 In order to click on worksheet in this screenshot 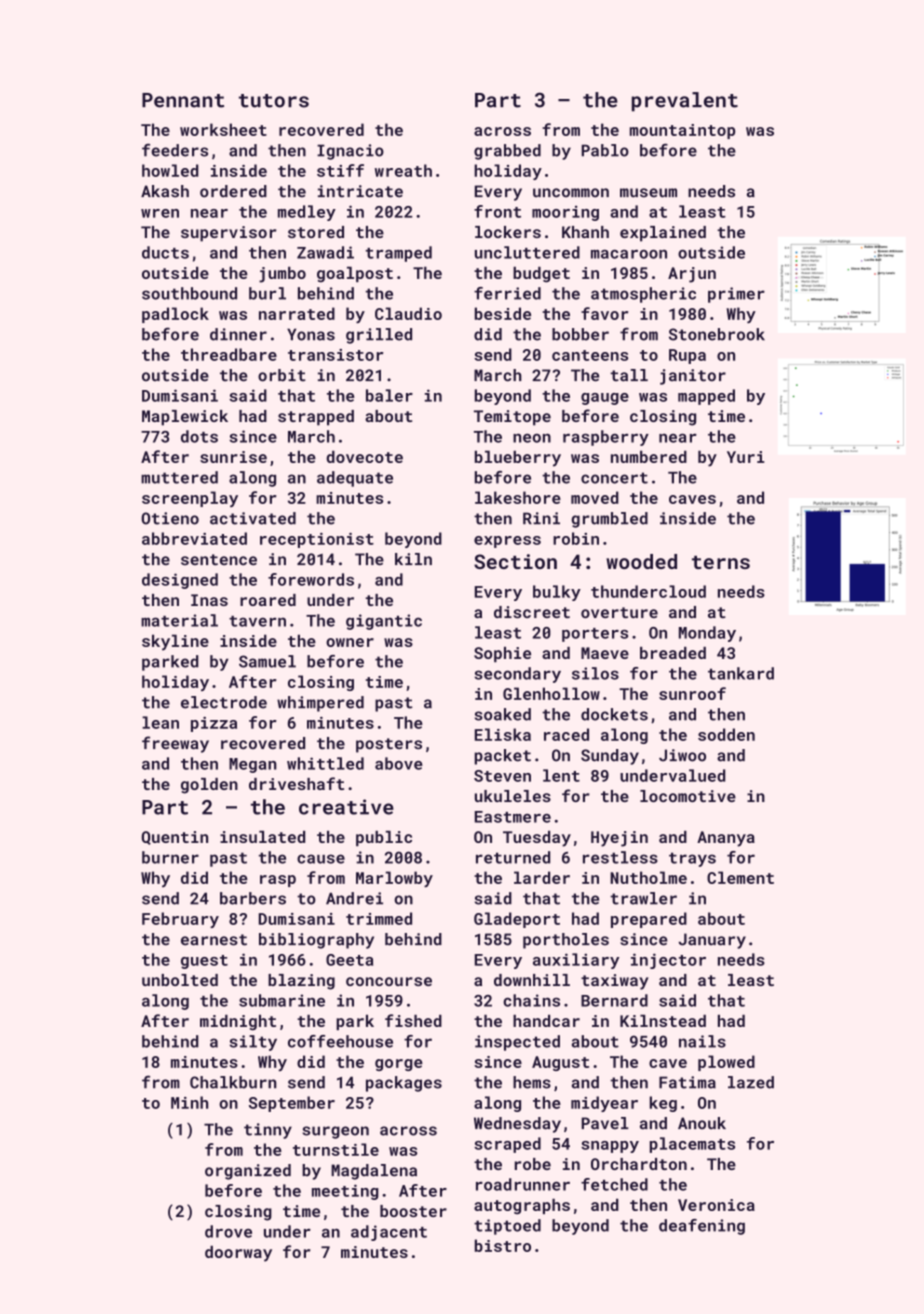, I will do `click(223, 129)`.
